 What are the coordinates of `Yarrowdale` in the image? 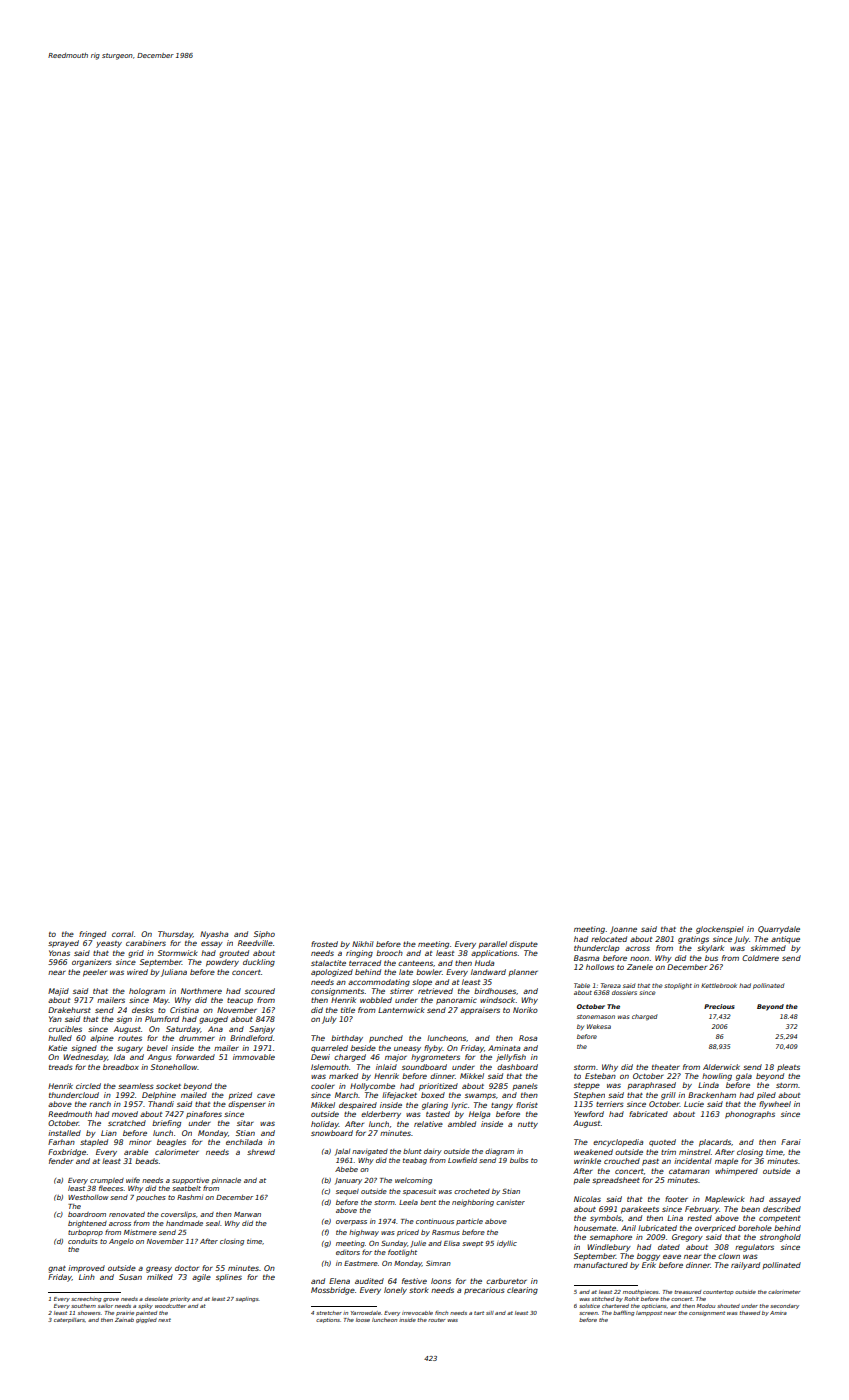 It's located at (366, 1313).
